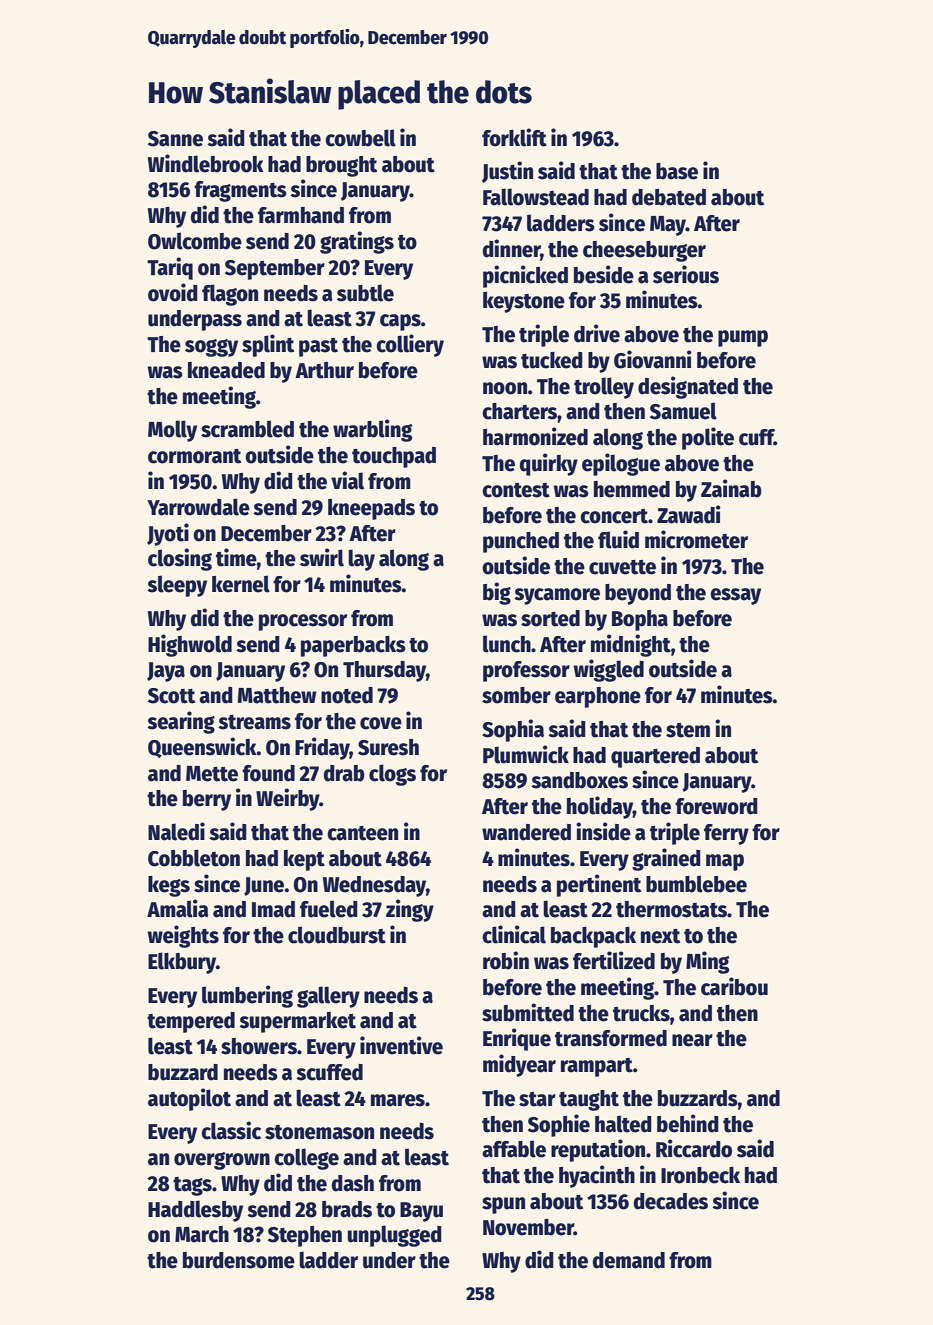 The height and width of the screenshot is (1325, 933). What do you see at coordinates (328, 997) in the screenshot?
I see `gallery` at bounding box center [328, 997].
